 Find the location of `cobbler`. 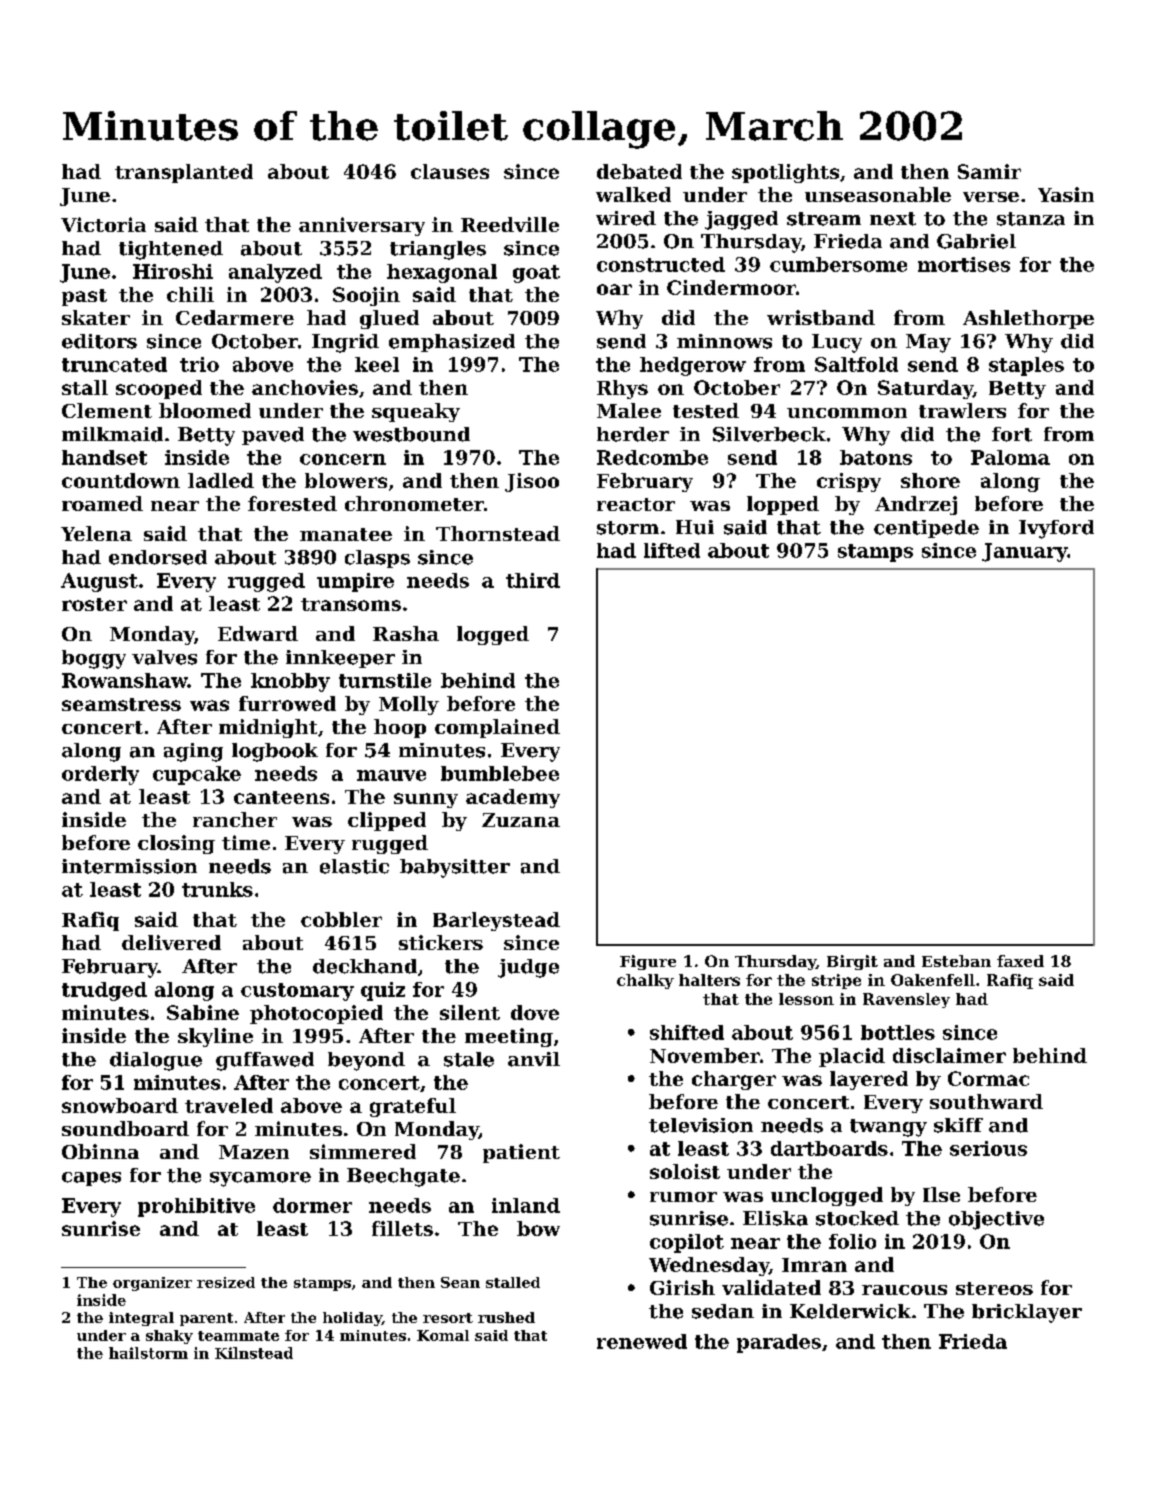

cobbler is located at coordinates (341, 919).
